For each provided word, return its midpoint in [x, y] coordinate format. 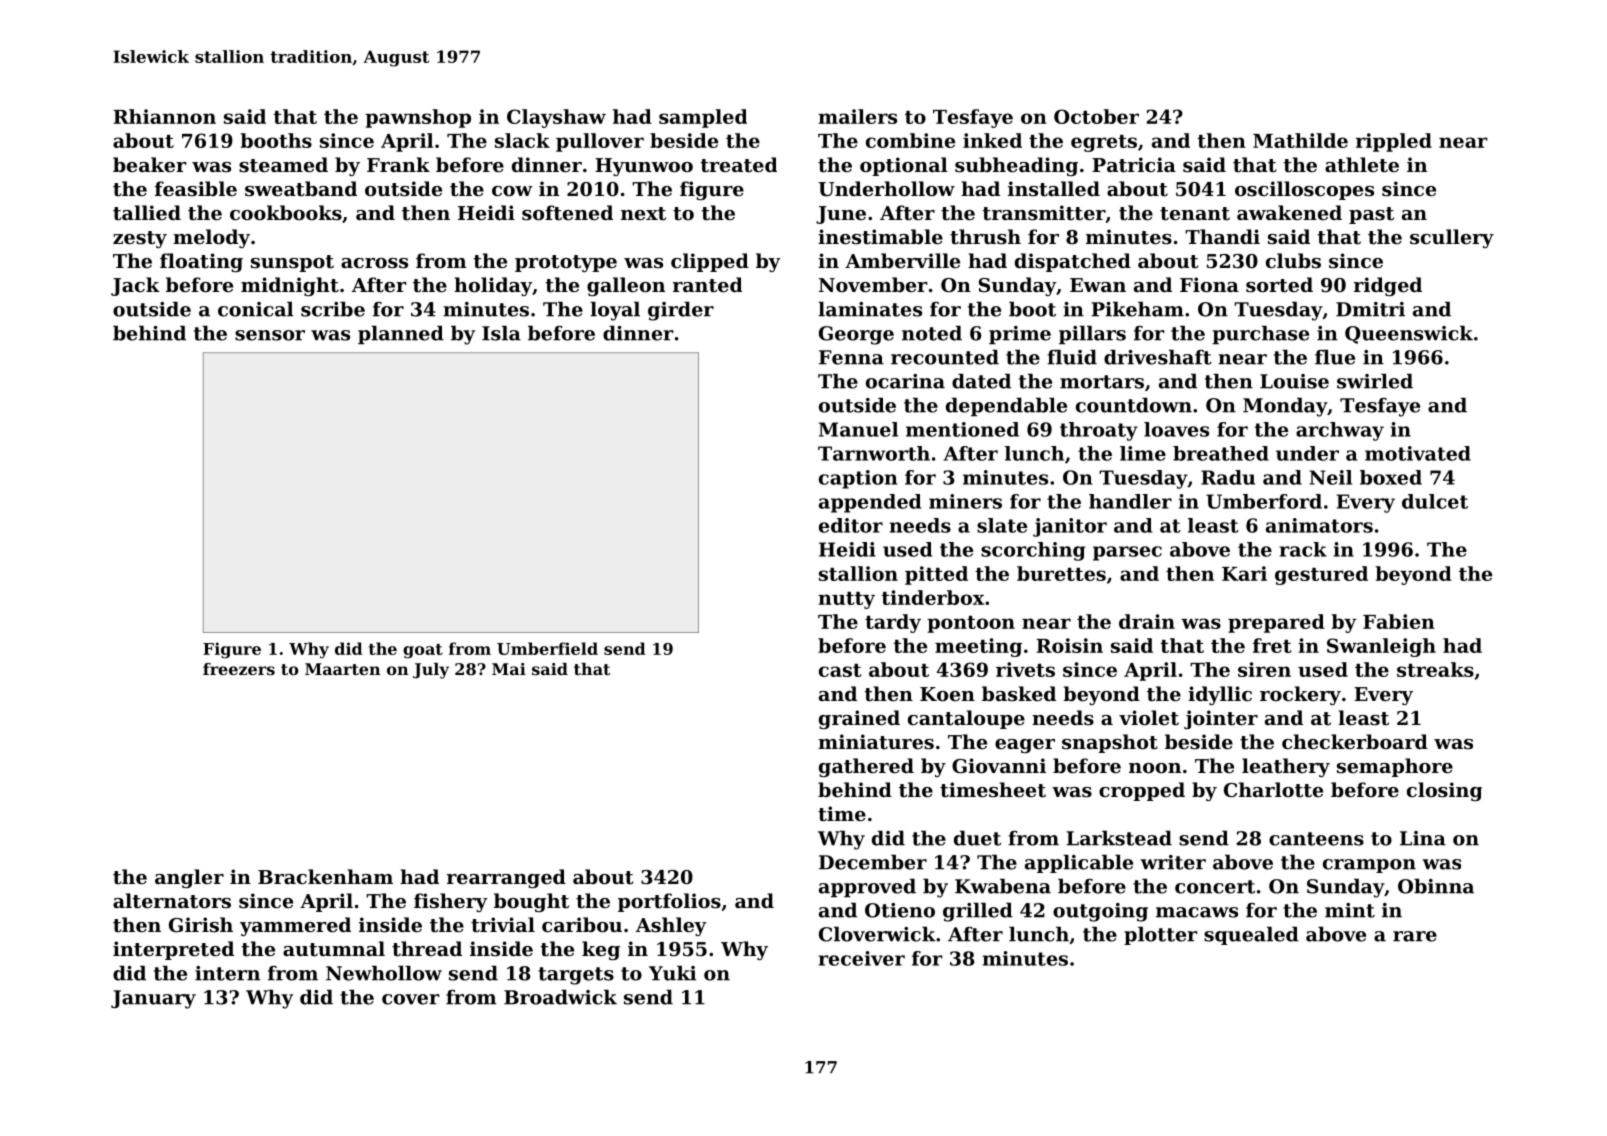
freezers [239, 669]
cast [840, 670]
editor [851, 525]
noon [1155, 768]
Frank [398, 164]
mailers [857, 116]
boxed [1391, 477]
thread [427, 949]
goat [423, 651]
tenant [1195, 214]
